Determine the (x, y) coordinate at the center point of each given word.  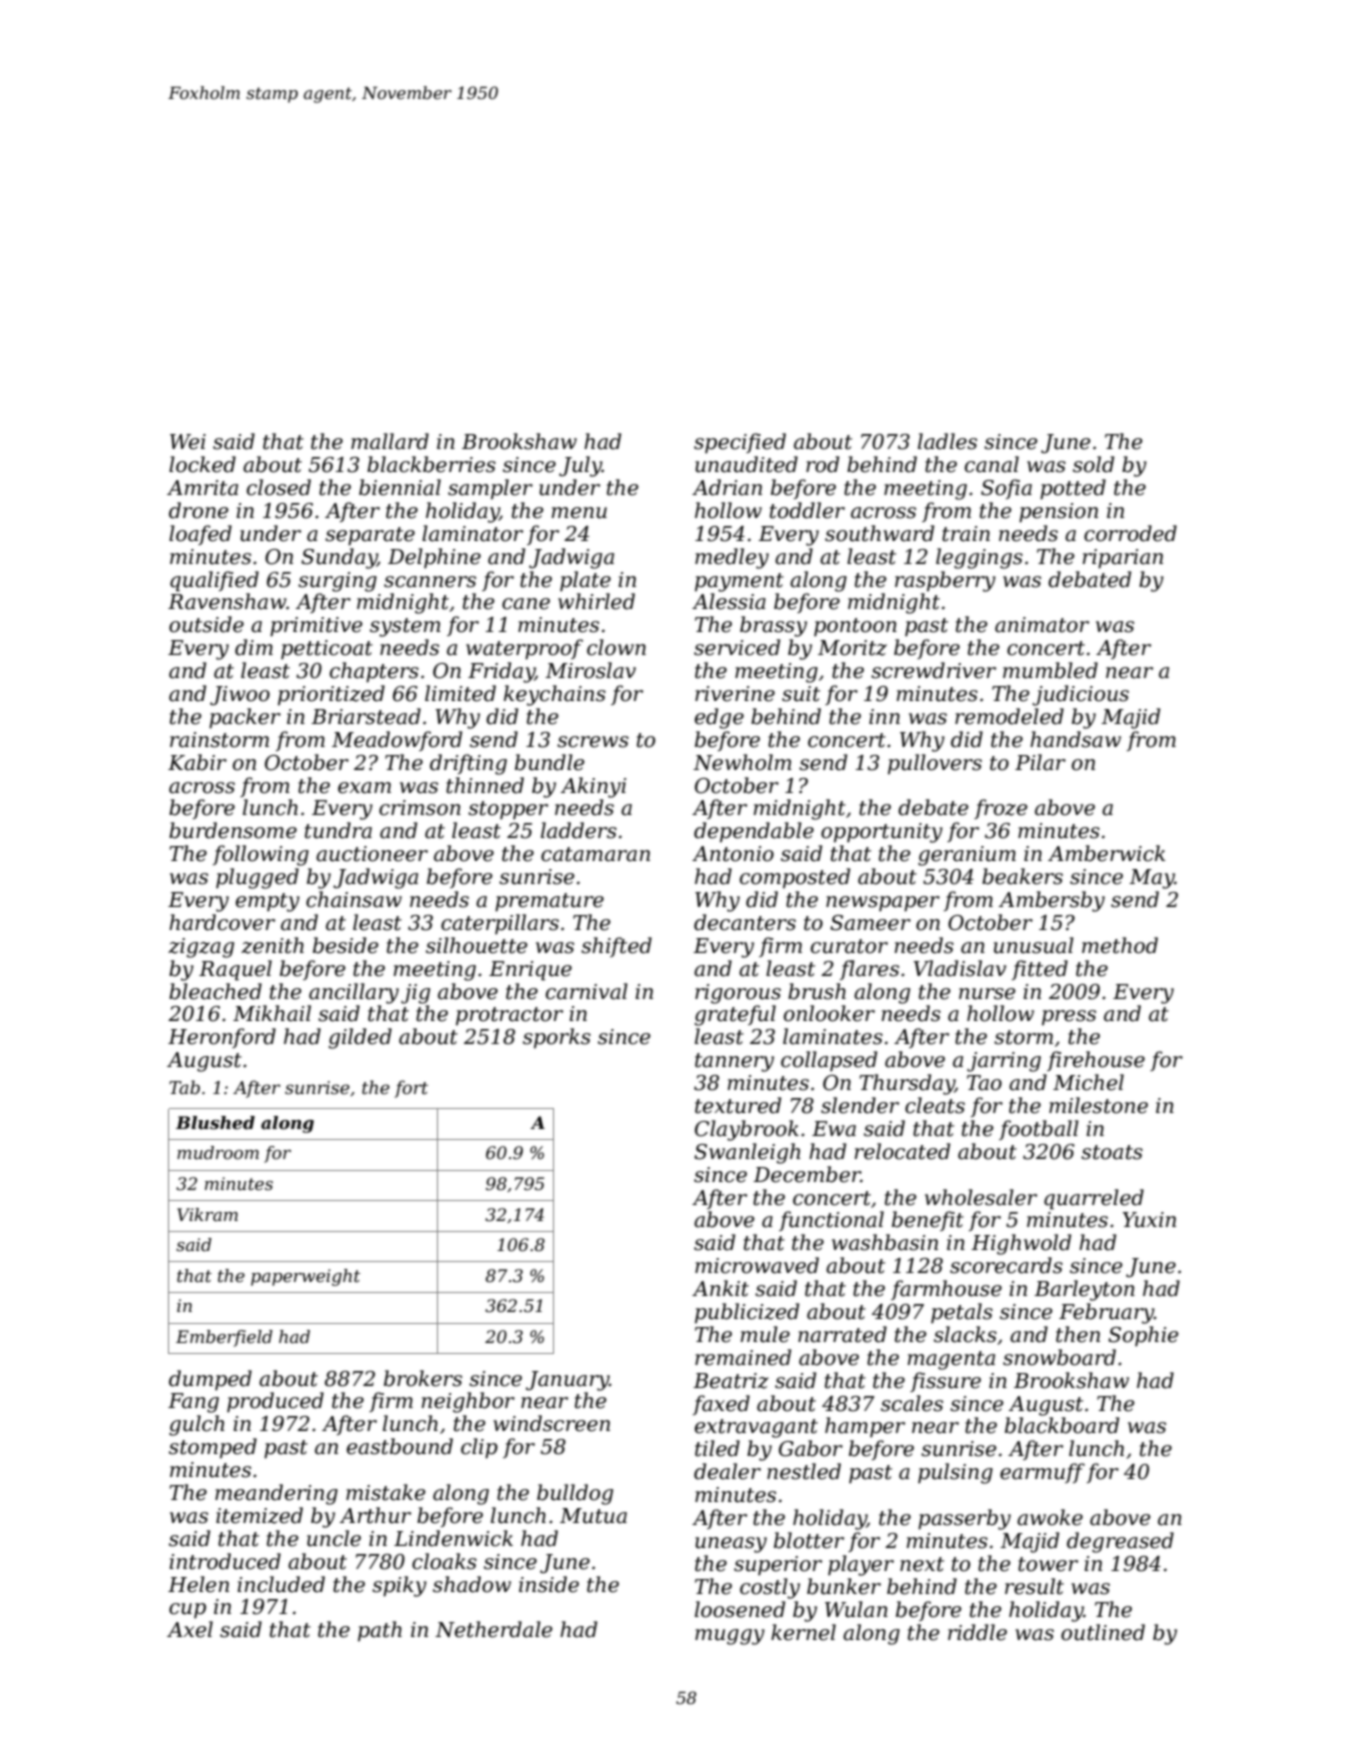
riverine (735, 694)
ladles (947, 441)
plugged (257, 878)
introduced (225, 1561)
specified (740, 443)
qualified (214, 581)
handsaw (1075, 739)
